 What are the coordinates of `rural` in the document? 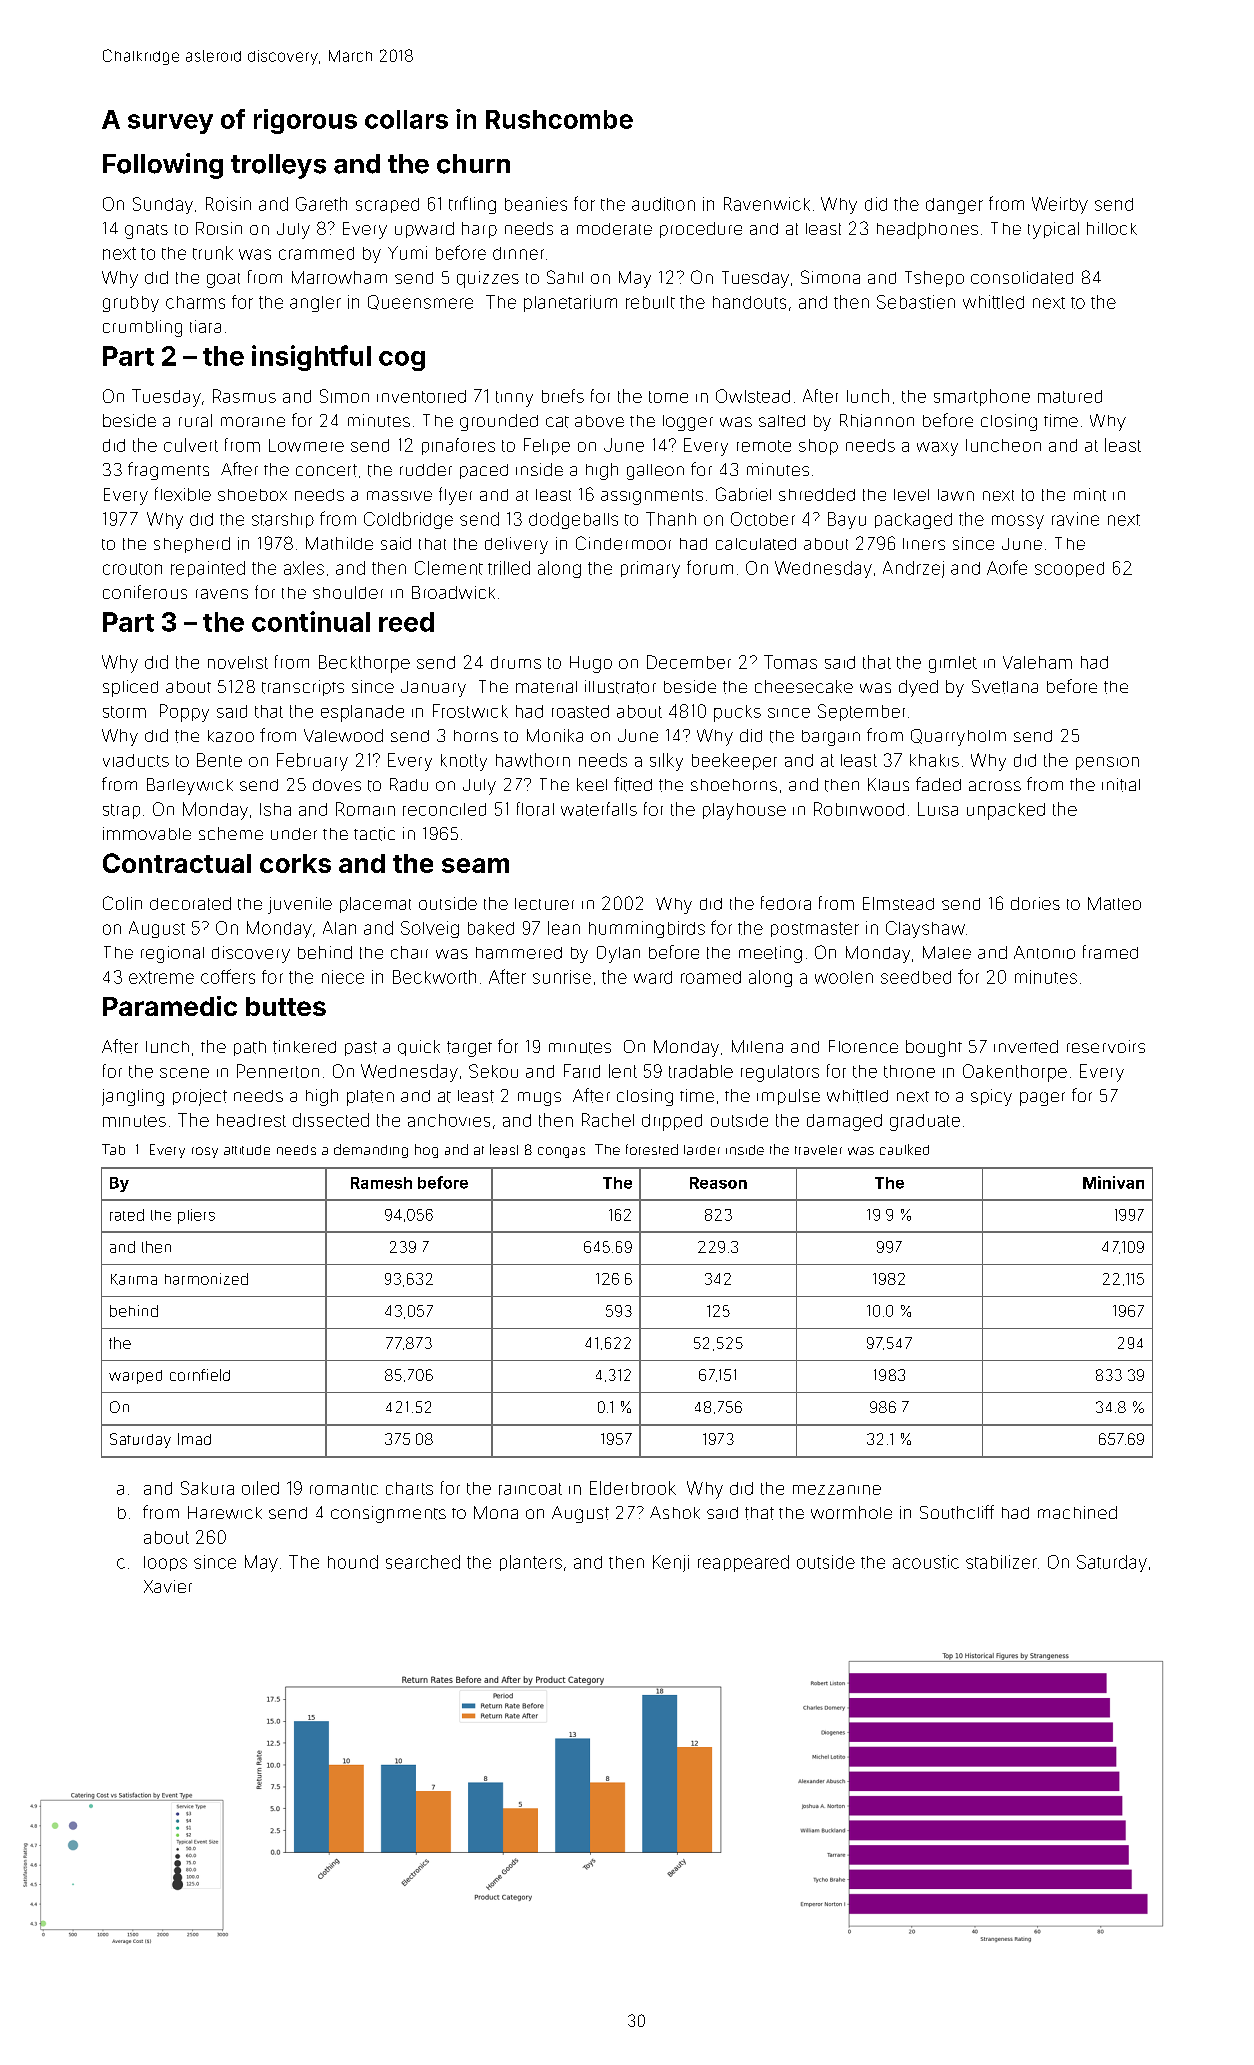 It's located at (195, 420).
